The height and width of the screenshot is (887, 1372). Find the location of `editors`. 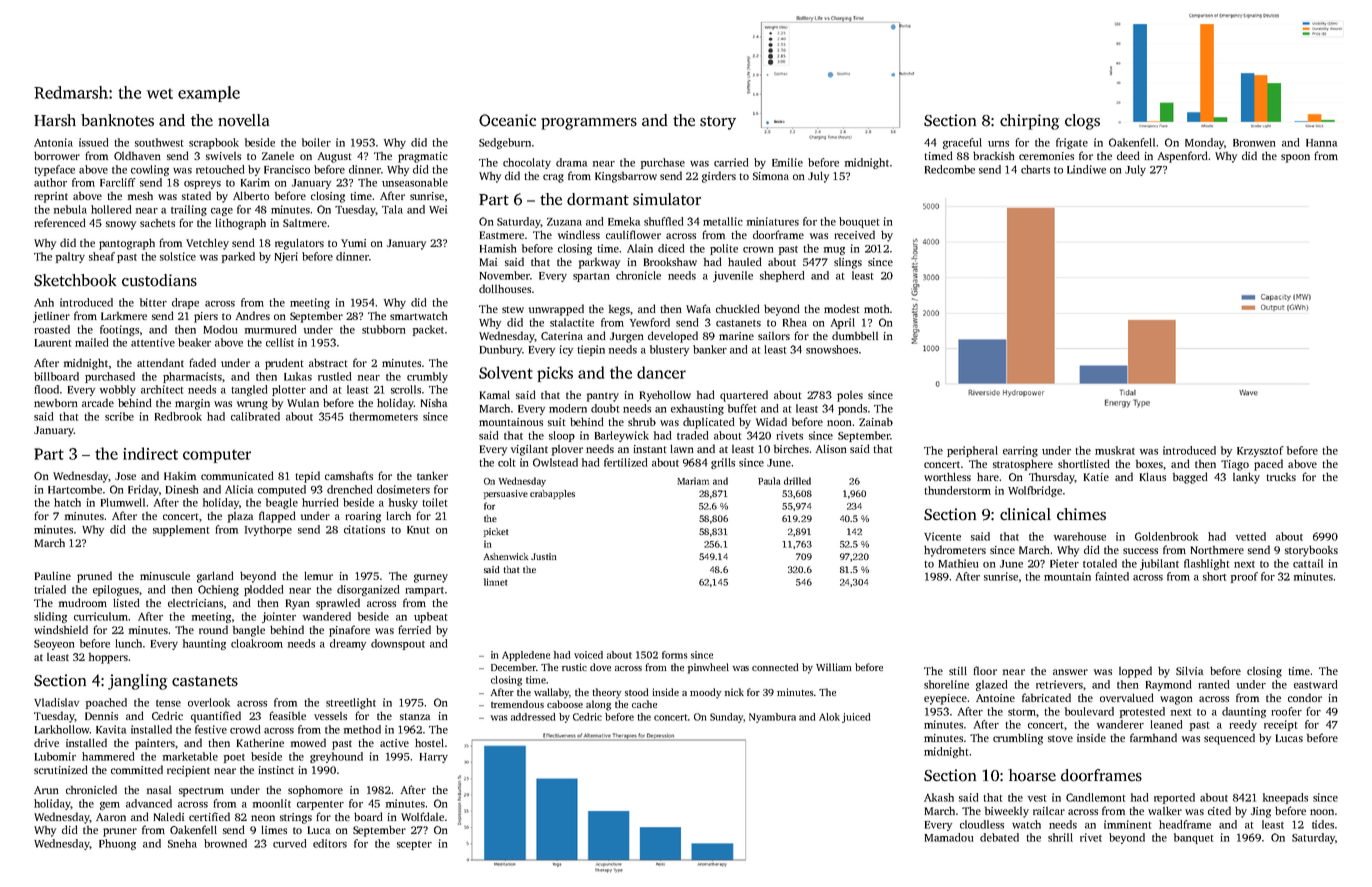

editors is located at coordinates (330, 843).
